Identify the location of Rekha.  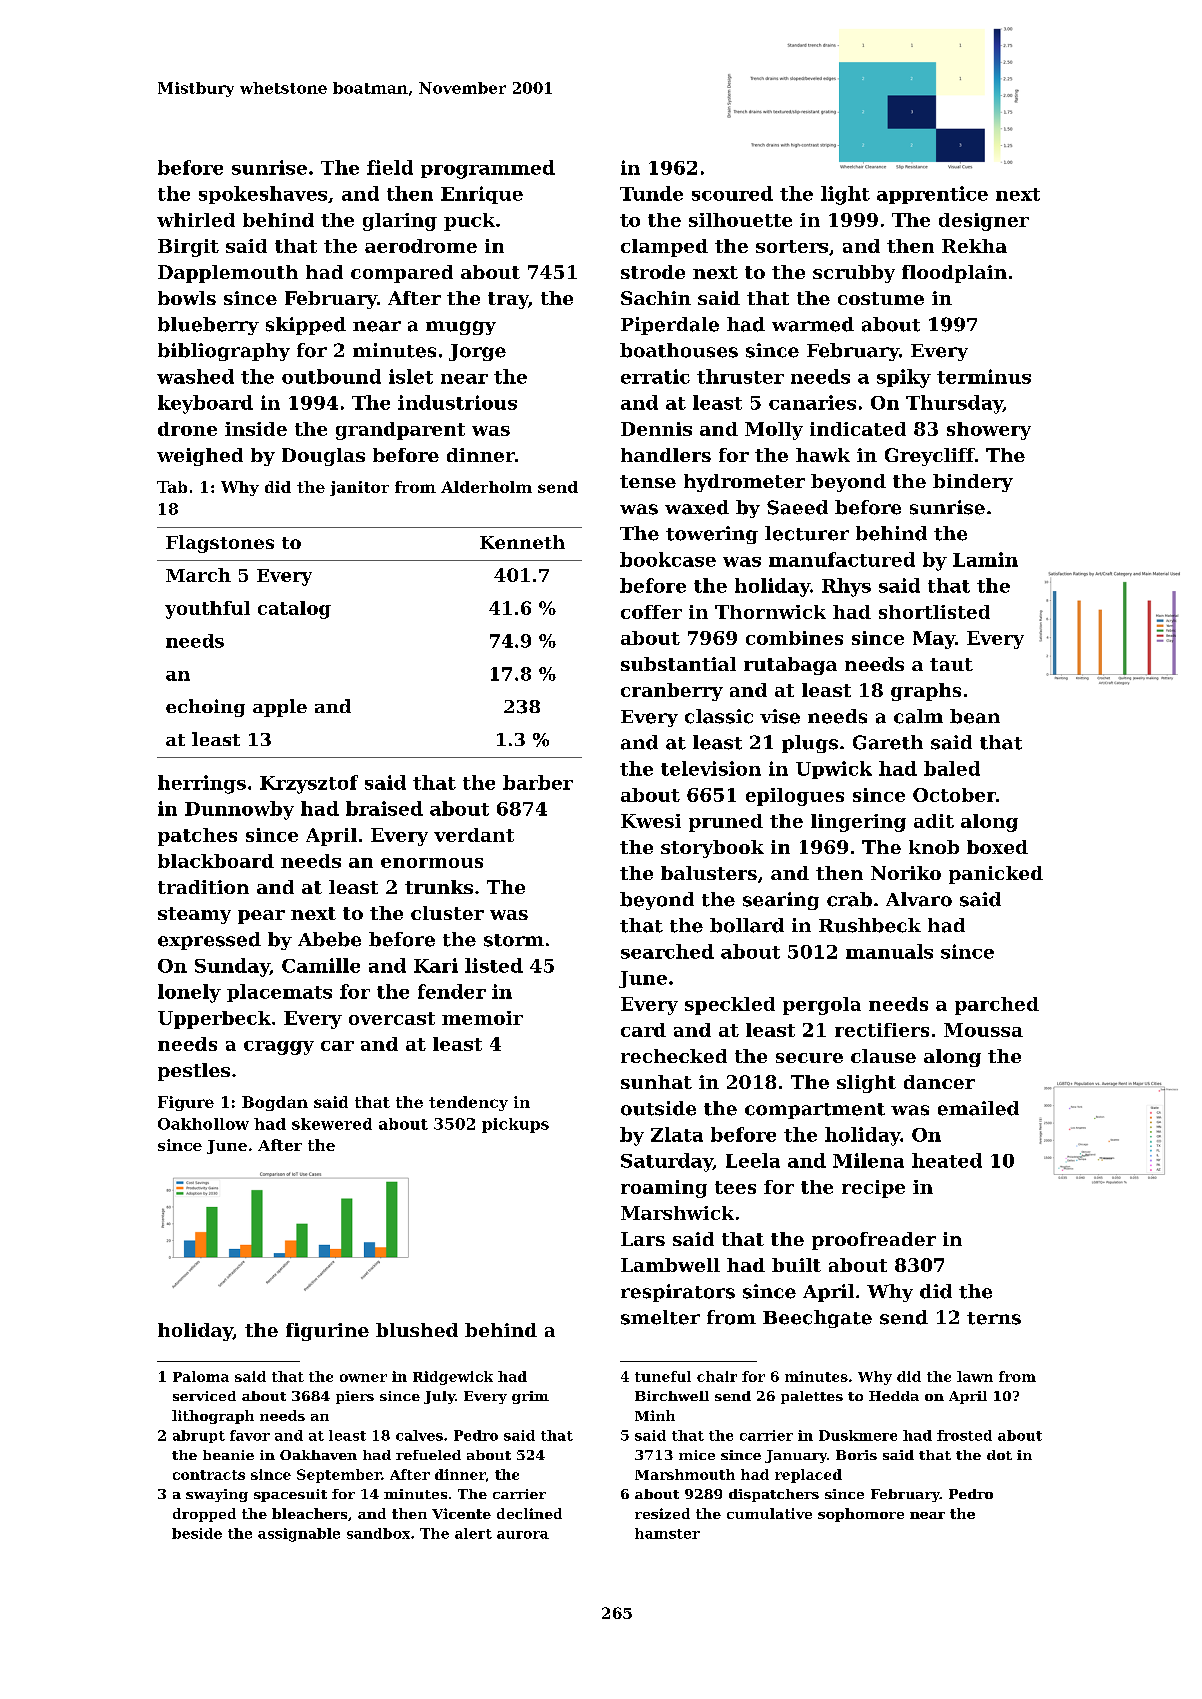
(974, 246).
